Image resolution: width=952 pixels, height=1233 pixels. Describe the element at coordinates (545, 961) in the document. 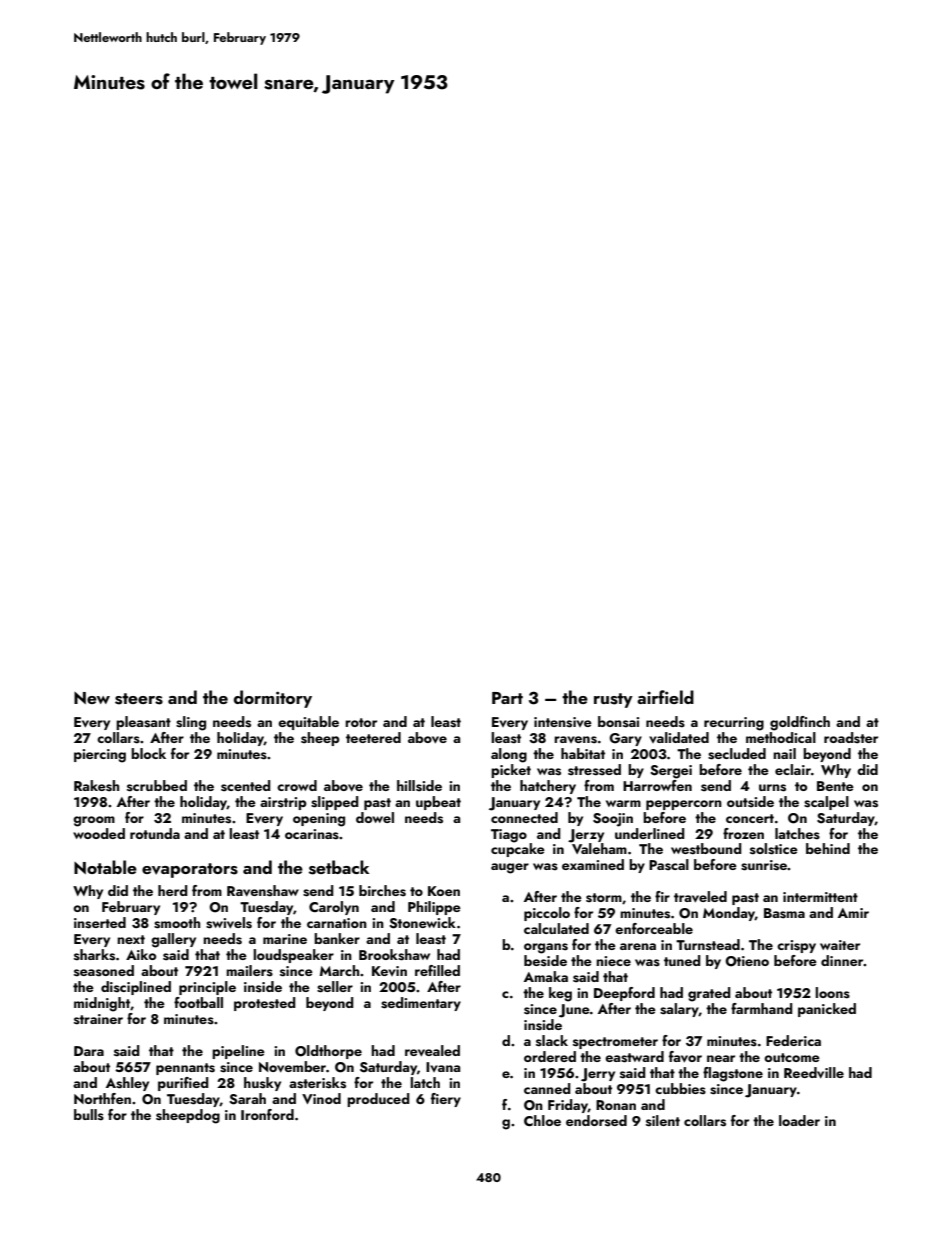

I see `beside` at that location.
